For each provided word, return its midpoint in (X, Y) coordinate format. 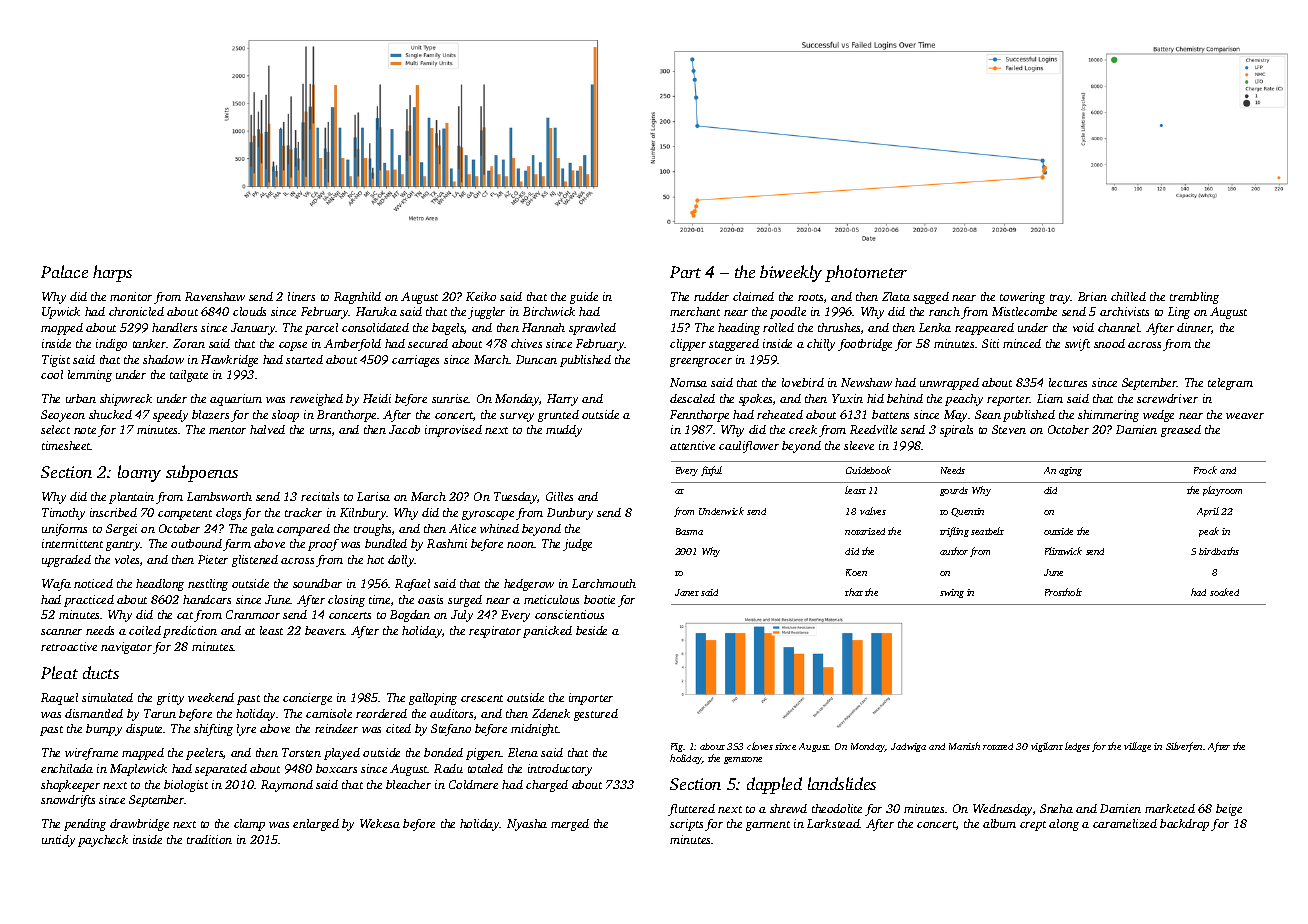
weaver (1245, 416)
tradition (209, 839)
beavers (325, 630)
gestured (596, 715)
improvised (453, 431)
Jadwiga (908, 747)
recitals (320, 496)
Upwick (61, 313)
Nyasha (527, 825)
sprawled (592, 329)
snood (1109, 343)
